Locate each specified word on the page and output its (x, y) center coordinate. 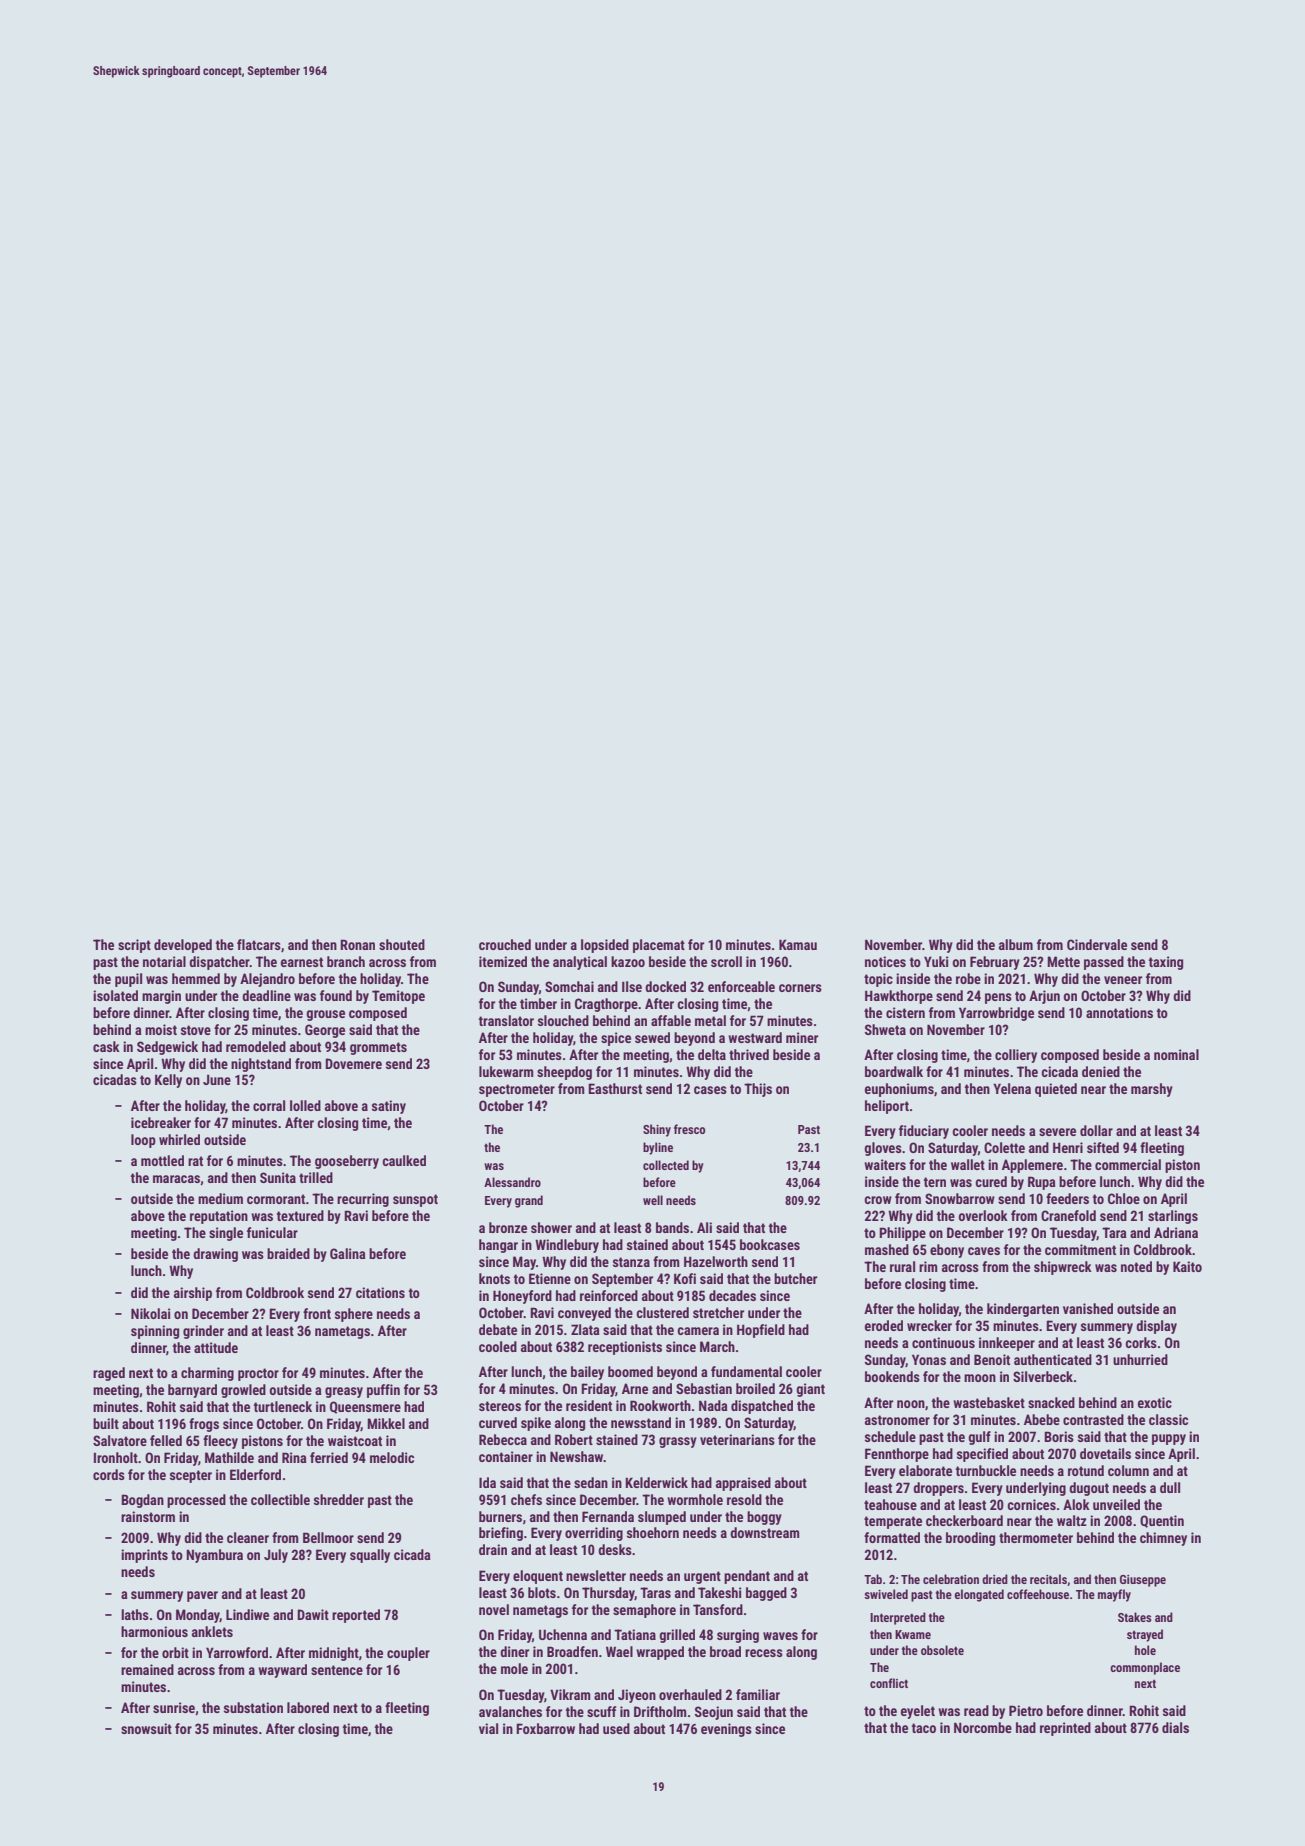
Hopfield (761, 1331)
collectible (280, 1499)
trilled (316, 1177)
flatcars (259, 944)
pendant (747, 1577)
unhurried (1140, 1359)
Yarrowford (237, 1652)
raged (109, 1374)
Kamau (798, 944)
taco (924, 1728)
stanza (631, 1262)
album (1016, 944)
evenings (726, 1730)
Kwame (913, 1634)
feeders (1067, 1198)
